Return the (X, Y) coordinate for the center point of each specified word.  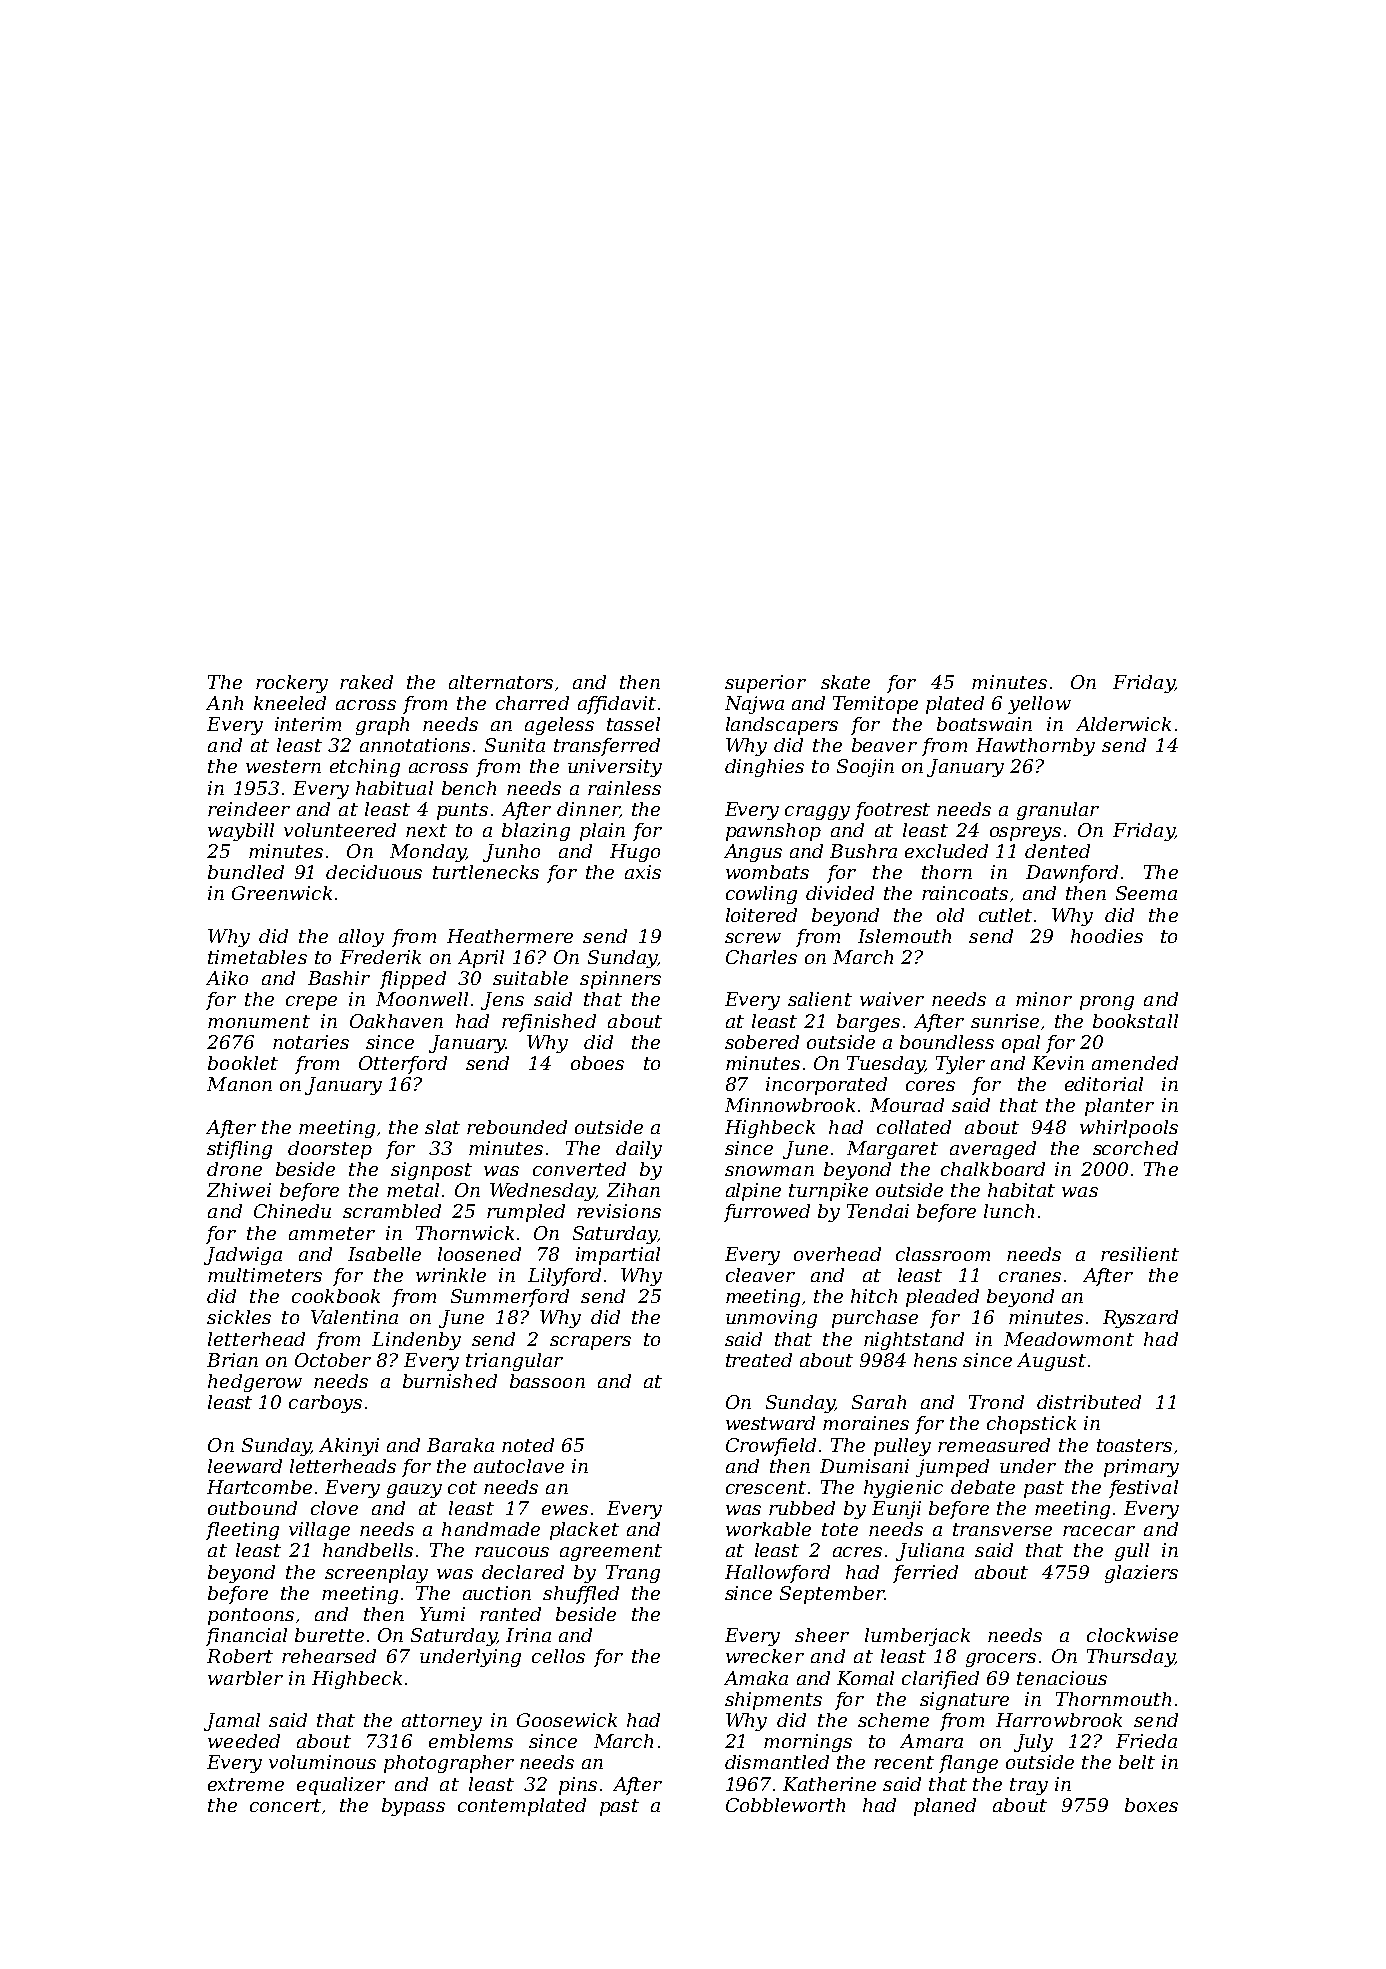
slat (442, 1127)
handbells (368, 1550)
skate (845, 682)
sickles (239, 1317)
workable (768, 1529)
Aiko (227, 978)
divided (840, 893)
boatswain (984, 724)
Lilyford (564, 1277)
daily (639, 1150)
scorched (1135, 1148)
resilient (1140, 1254)
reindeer (249, 809)
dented (1057, 851)
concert (285, 1805)
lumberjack (917, 1637)
